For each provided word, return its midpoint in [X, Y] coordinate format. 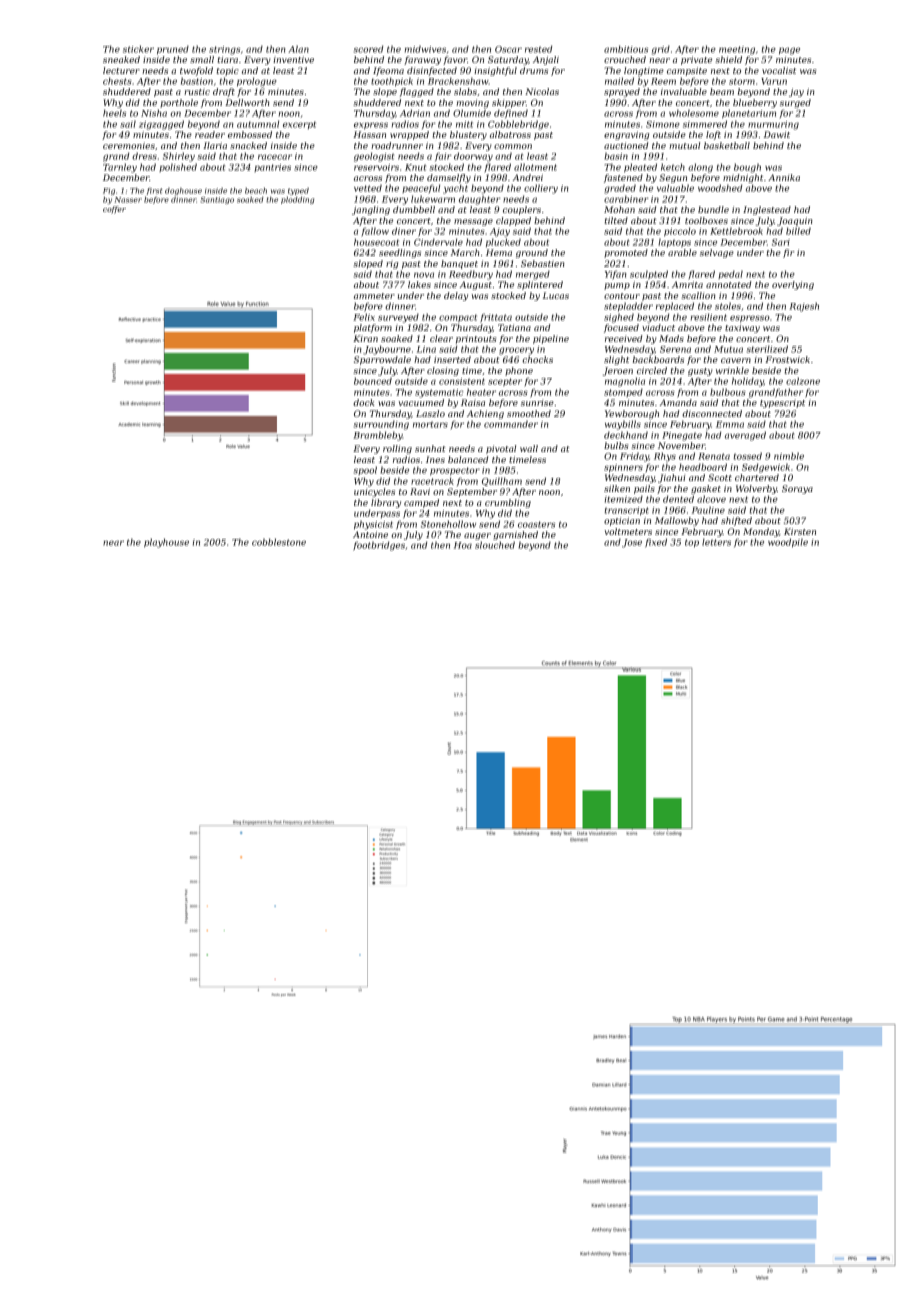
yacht [455, 189]
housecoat [376, 242]
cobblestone [279, 542]
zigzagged [161, 125]
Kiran [365, 338]
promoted [626, 253]
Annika [784, 177]
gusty [700, 372]
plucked [503, 242]
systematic [439, 393]
